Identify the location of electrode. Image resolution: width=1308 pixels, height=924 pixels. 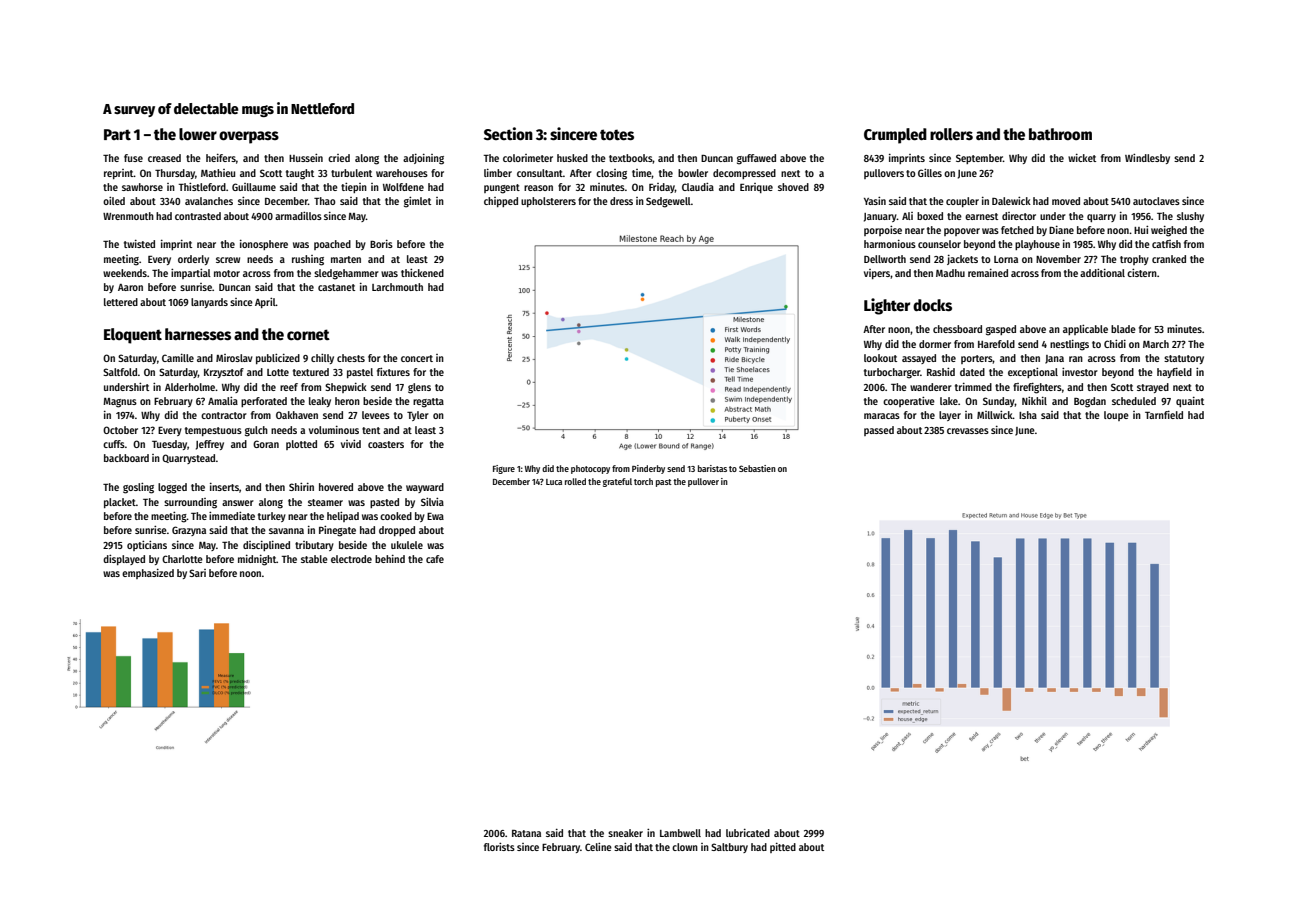
(351, 559).
